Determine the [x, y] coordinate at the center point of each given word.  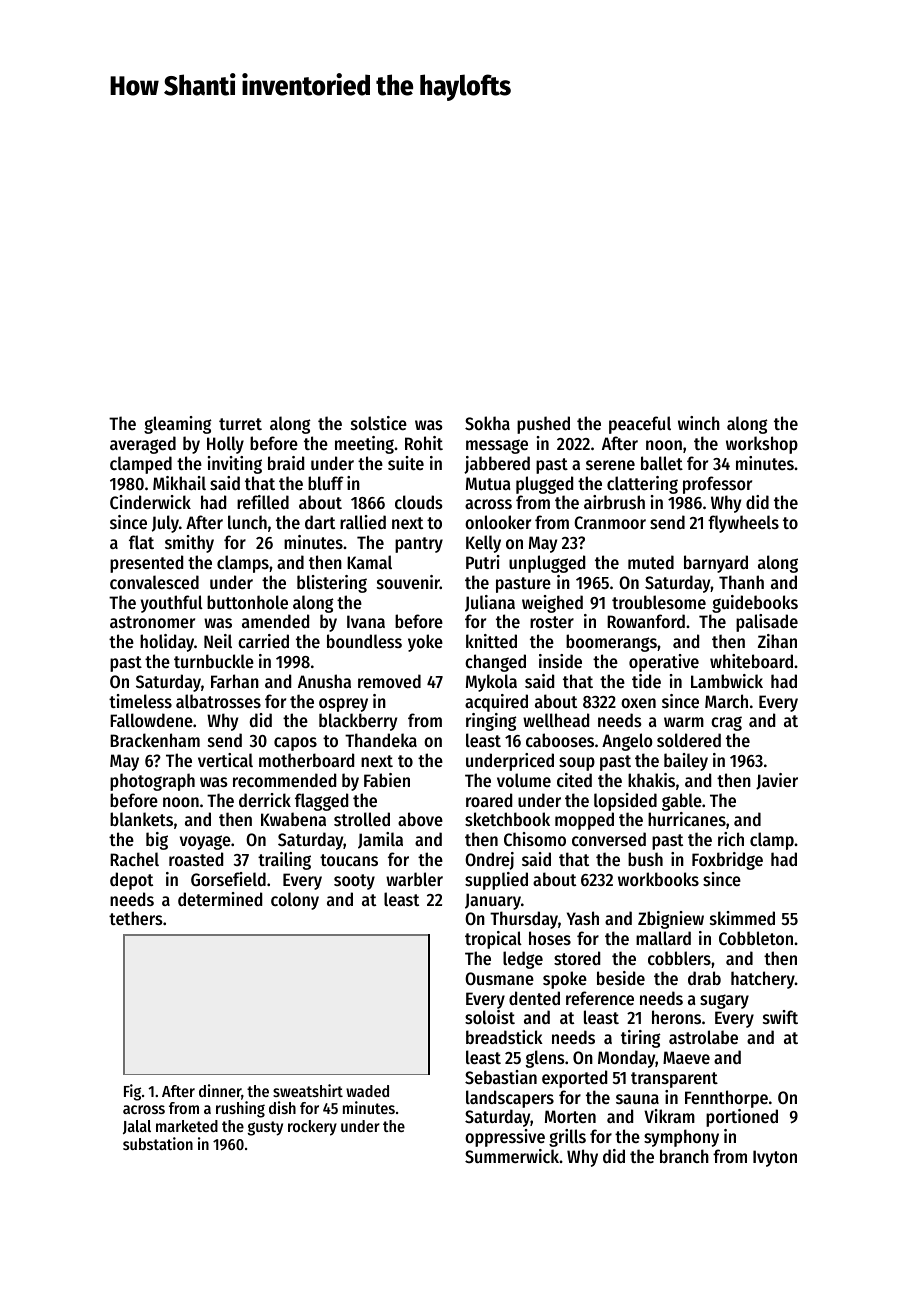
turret [240, 424]
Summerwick [512, 1156]
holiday [167, 643]
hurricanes [687, 819]
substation [158, 1143]
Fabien [387, 780]
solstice [379, 423]
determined [220, 899]
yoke [425, 643]
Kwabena [293, 819]
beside [621, 978]
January [493, 901]
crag [726, 723]
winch [699, 423]
